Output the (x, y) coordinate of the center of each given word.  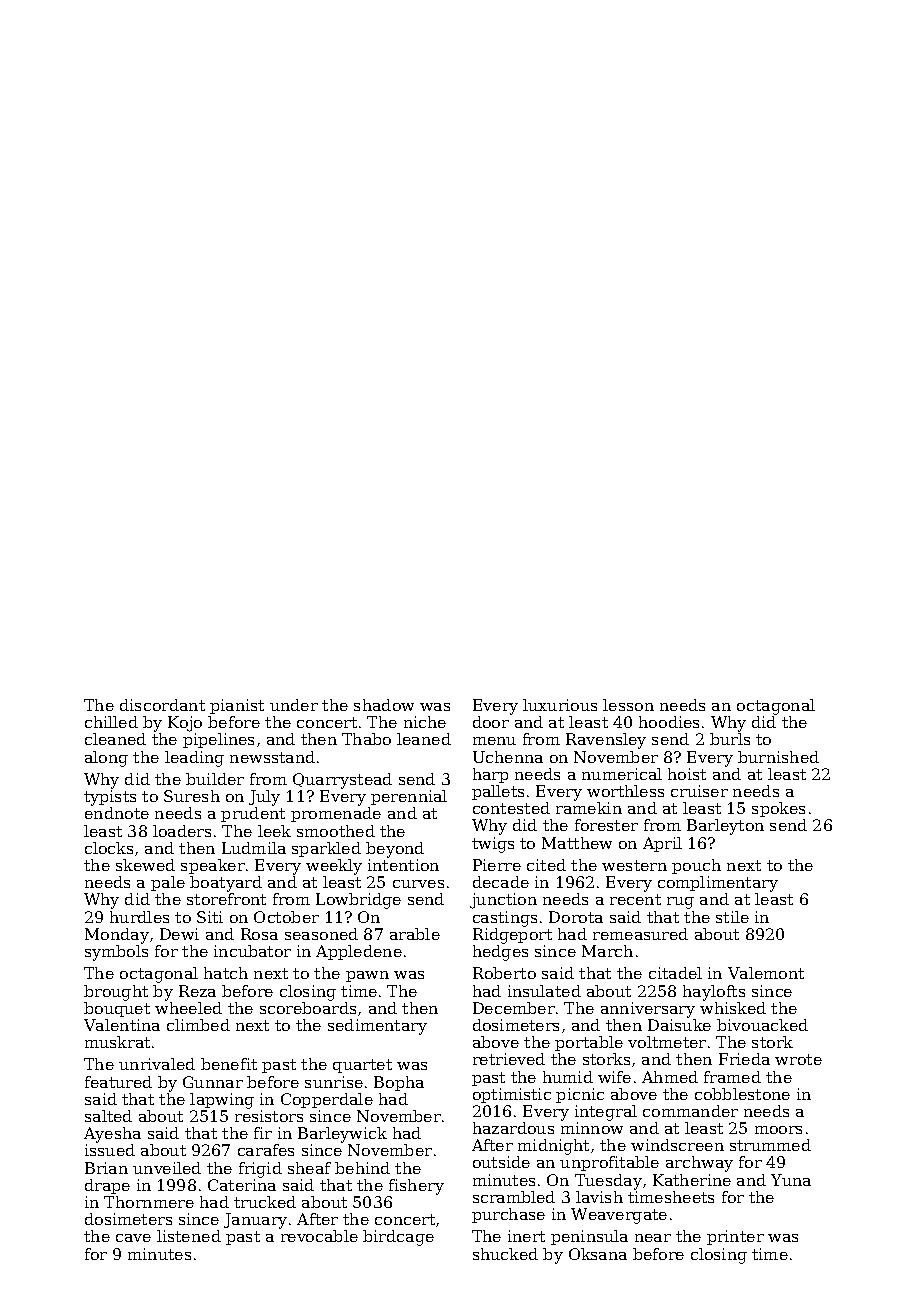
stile (732, 917)
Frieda (744, 1059)
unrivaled (157, 1064)
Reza (197, 991)
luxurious (560, 705)
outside (501, 1162)
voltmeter (667, 1042)
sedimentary (377, 1027)
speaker (213, 866)
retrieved (509, 1059)
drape (107, 1186)
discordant (162, 705)
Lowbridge (358, 901)
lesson (628, 705)
